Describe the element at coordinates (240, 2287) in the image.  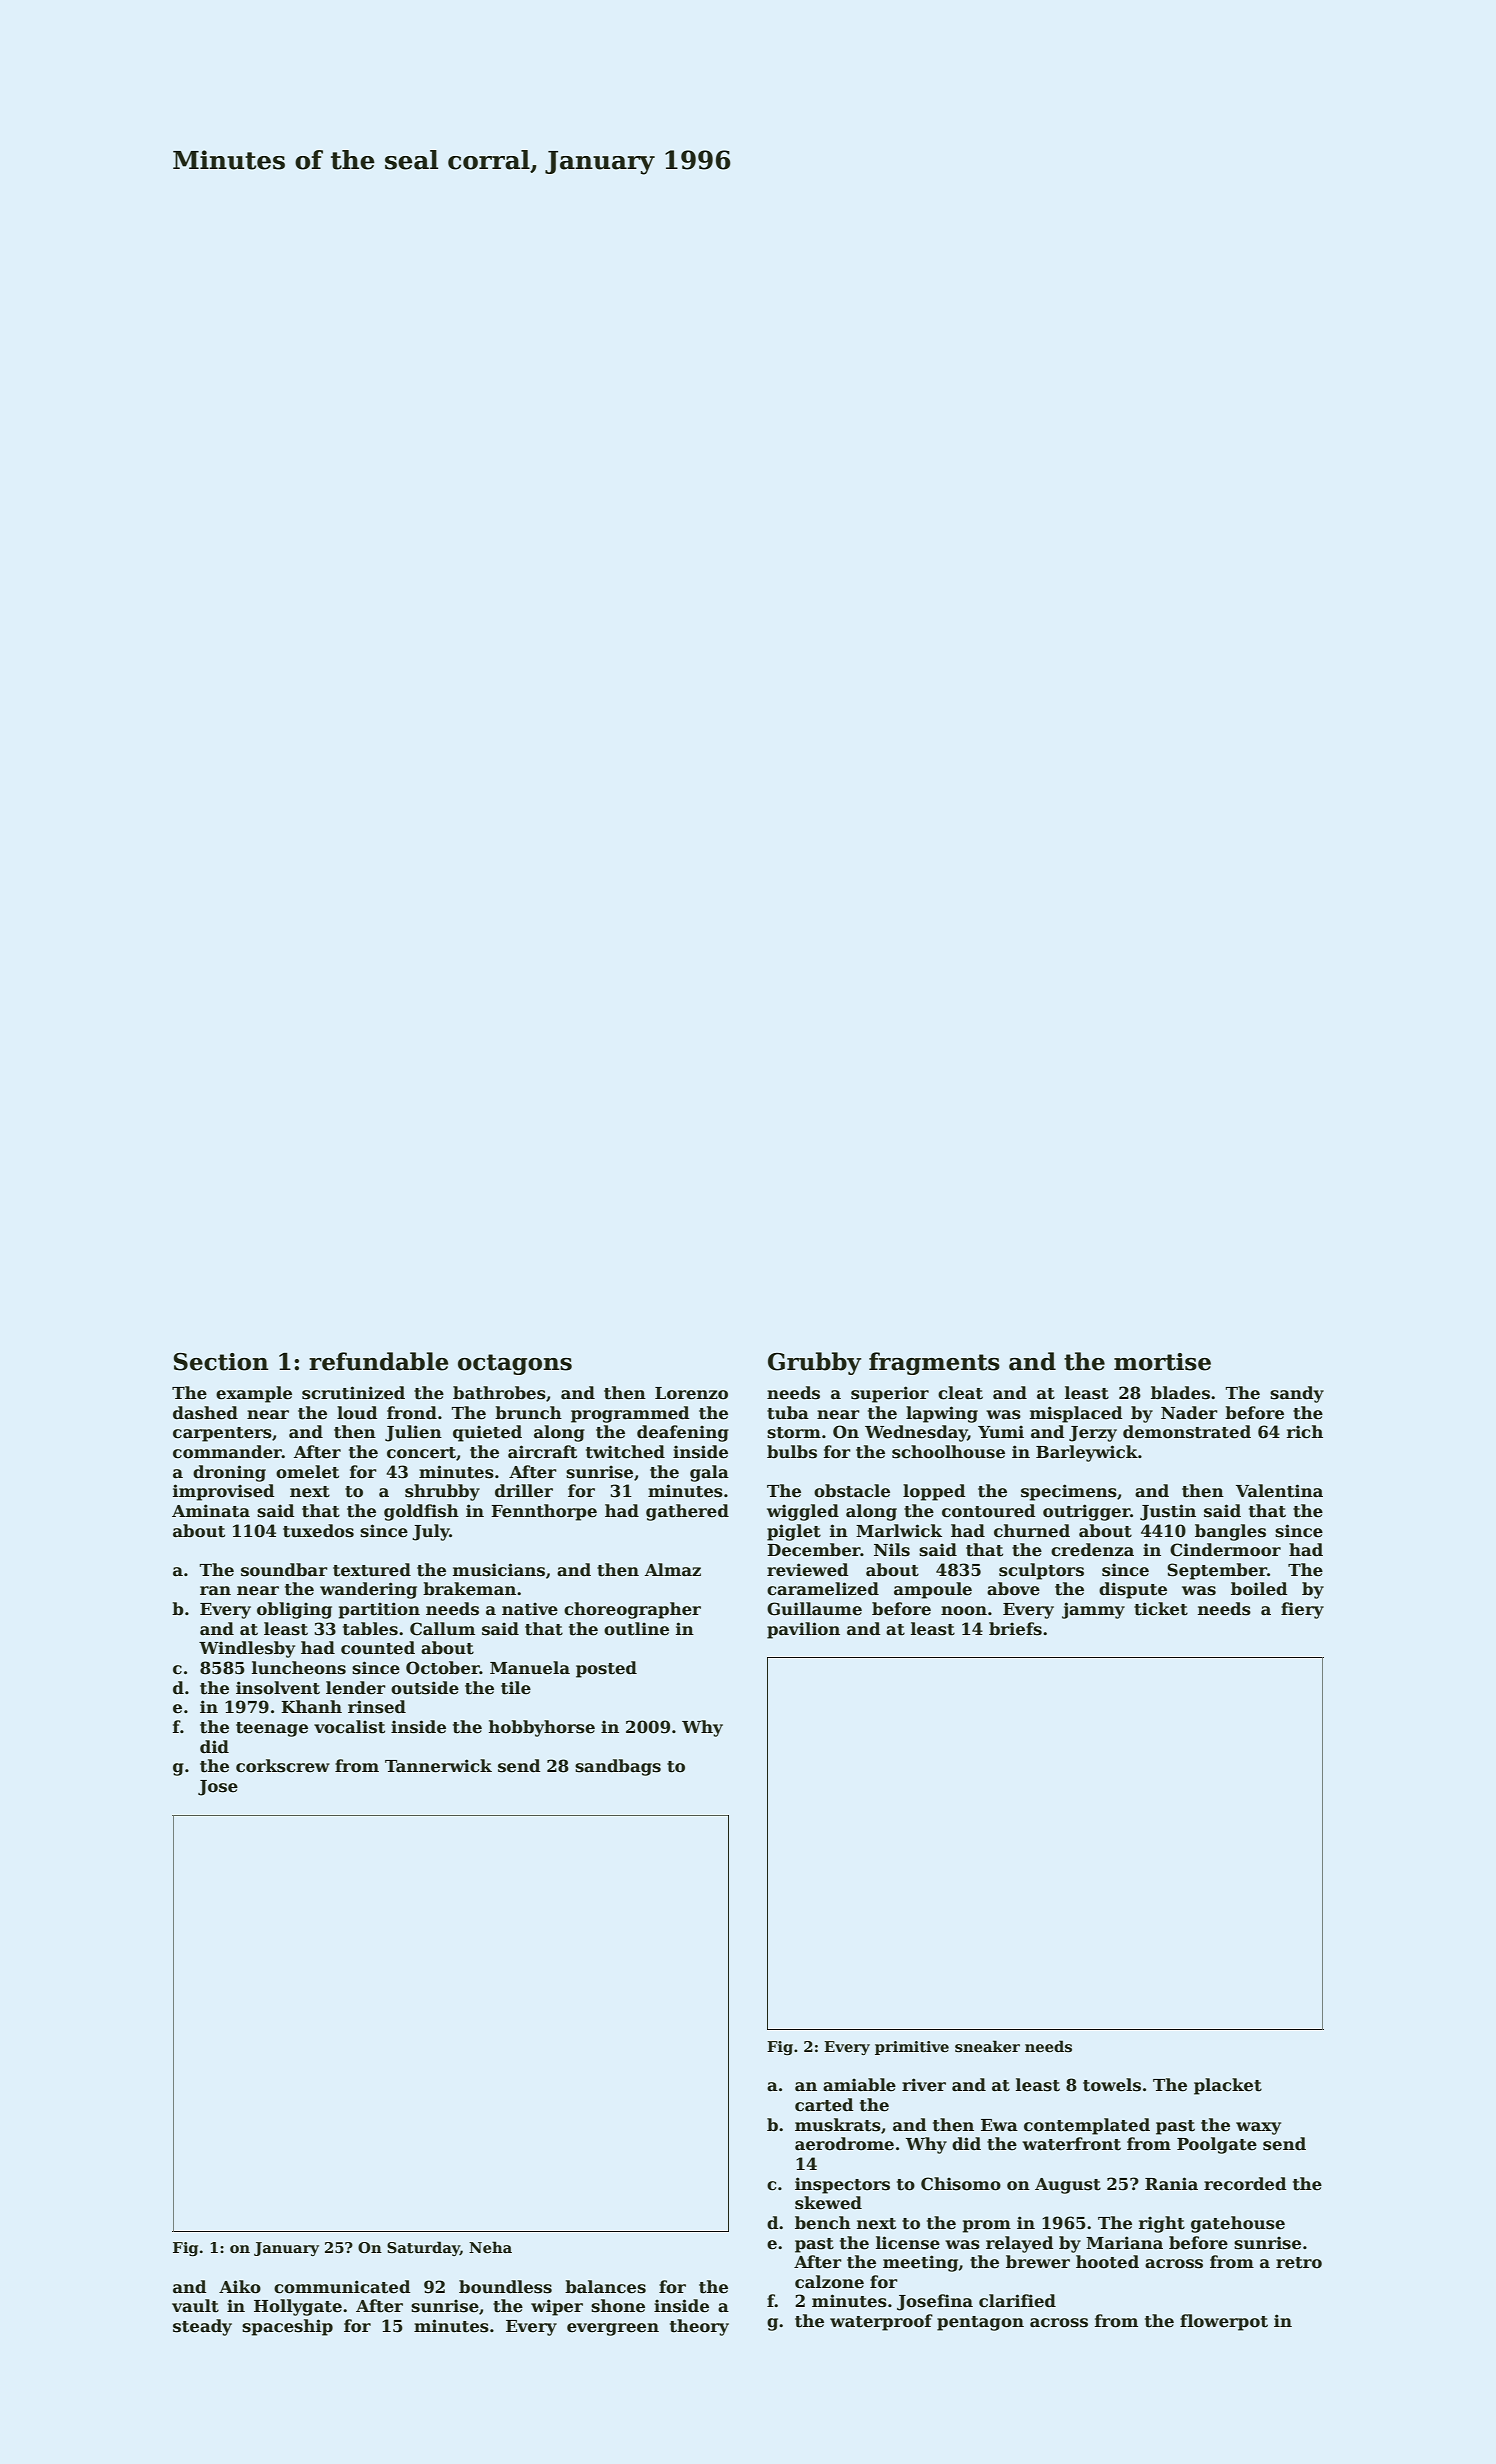
I see `Aiko` at that location.
